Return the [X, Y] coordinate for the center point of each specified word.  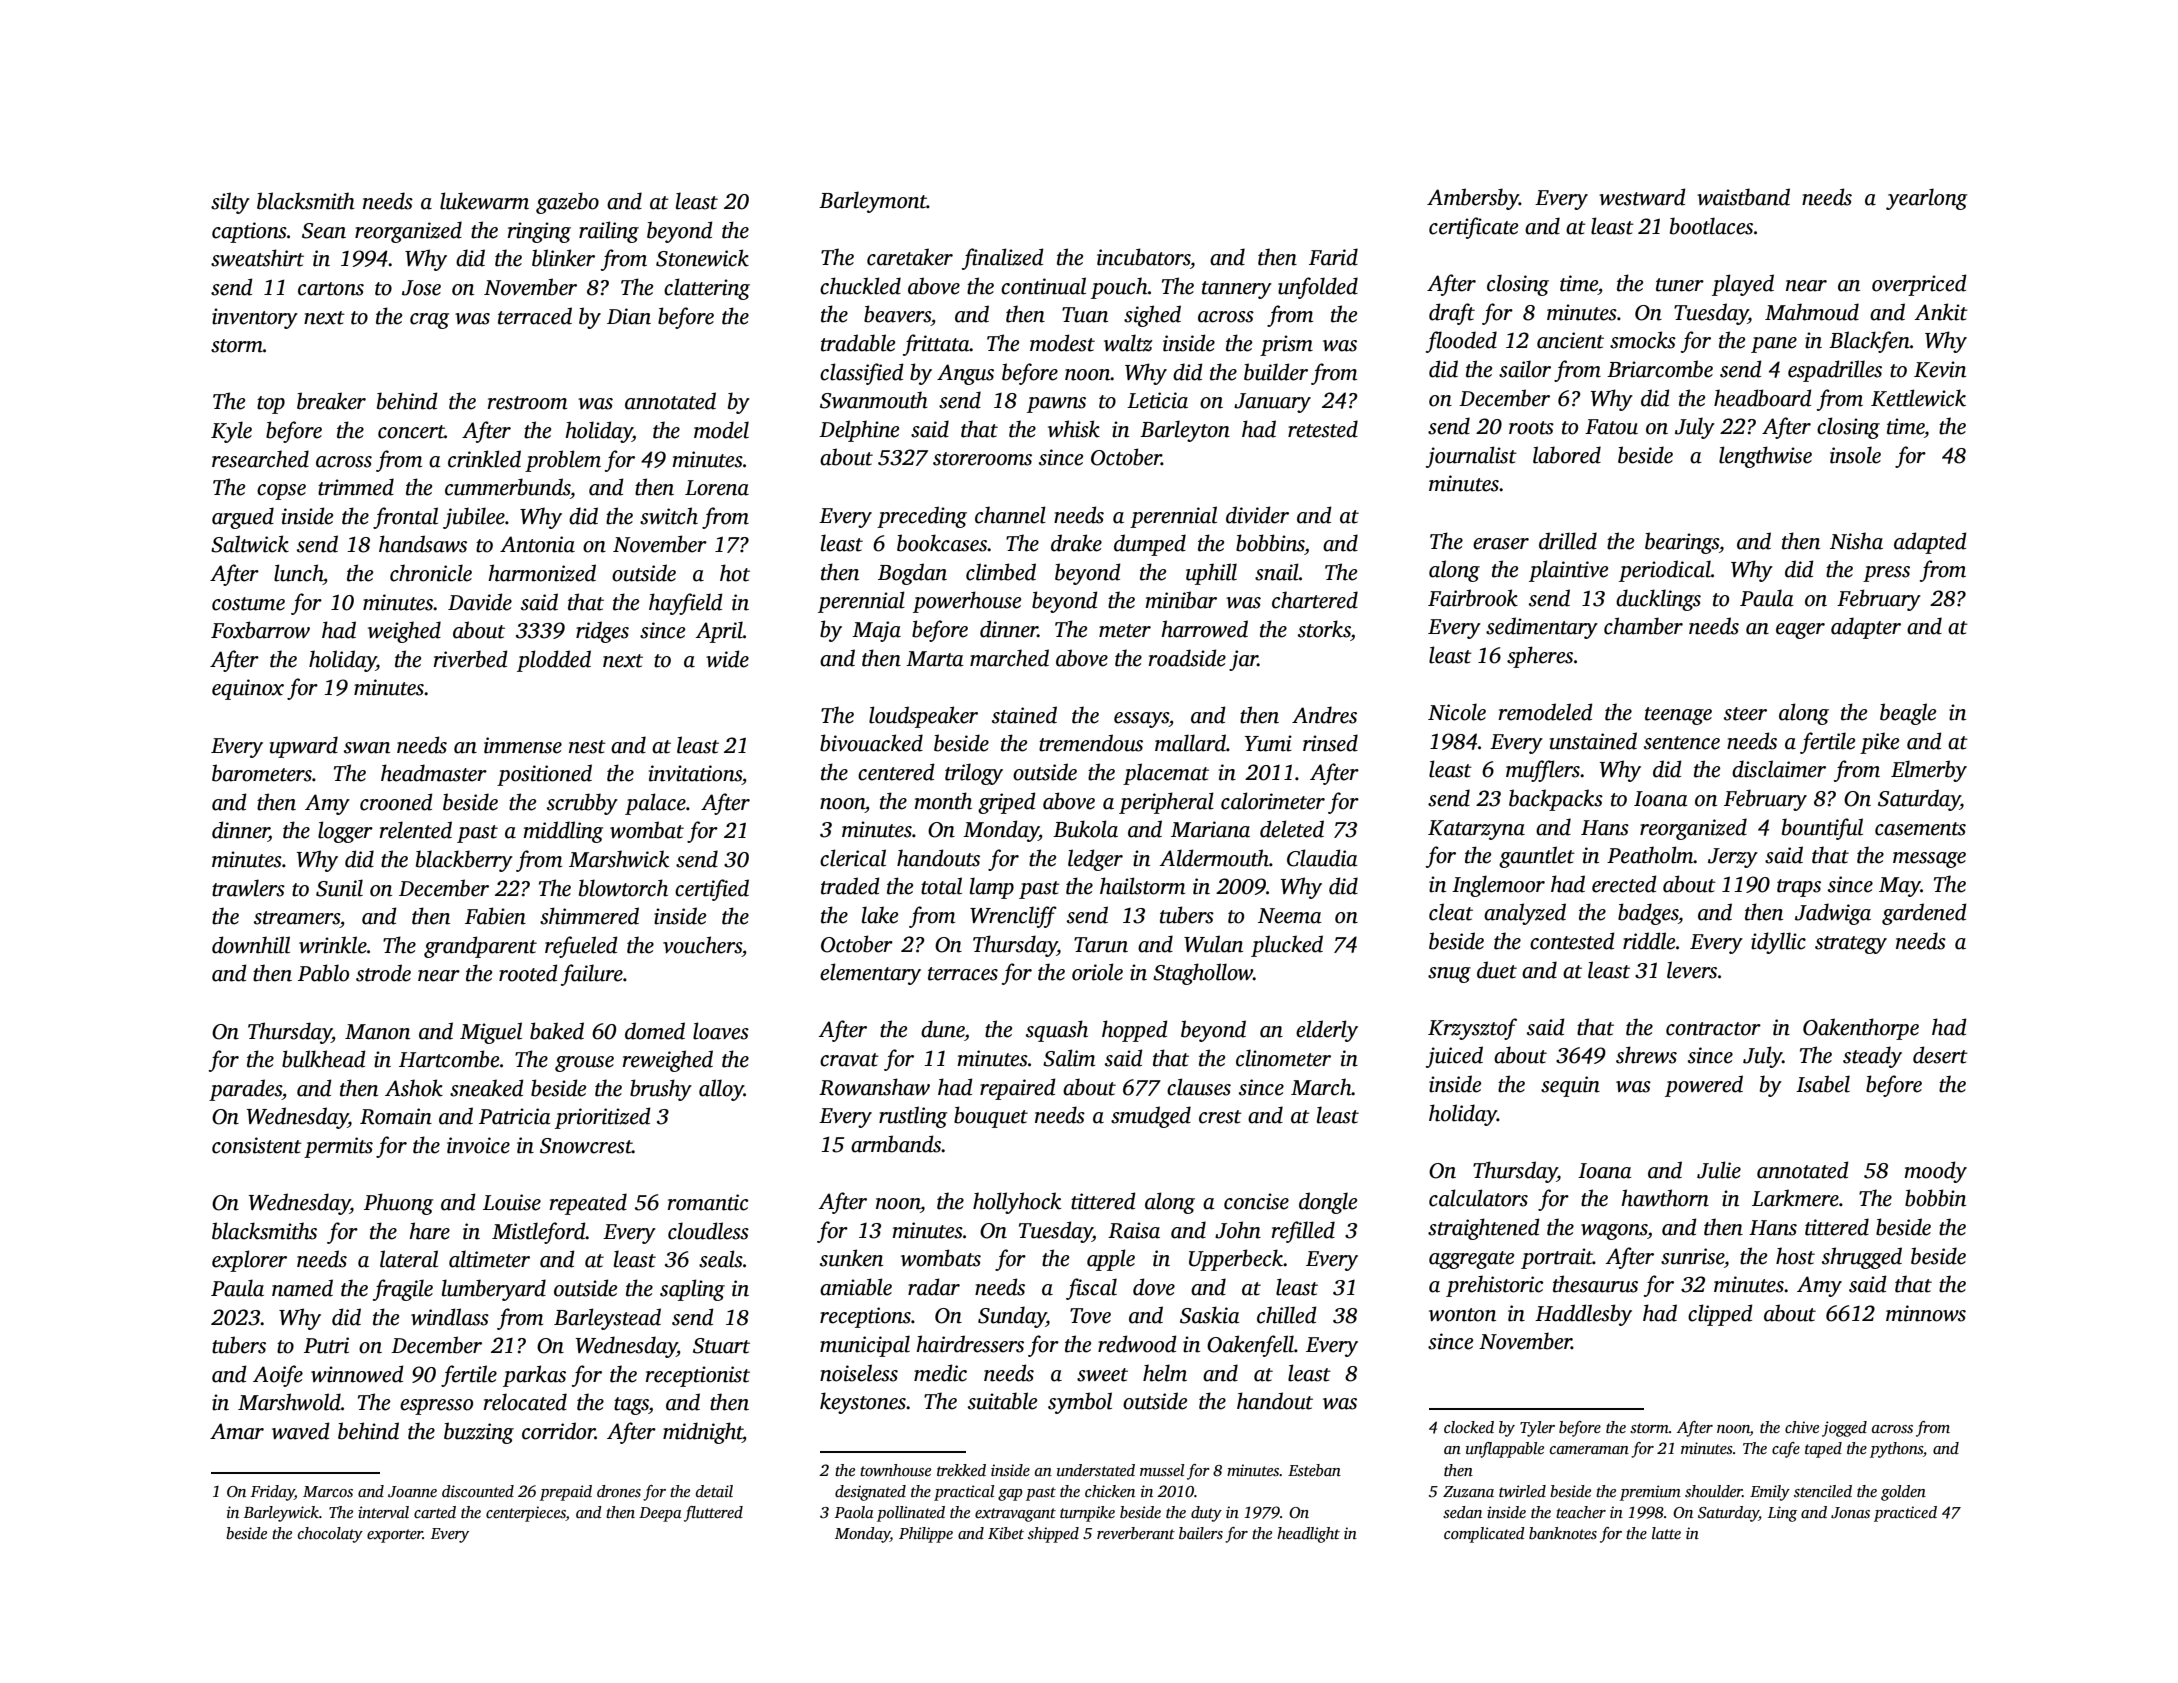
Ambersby [1473, 199]
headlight [1308, 1535]
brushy [661, 1090]
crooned [396, 802]
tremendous [1091, 743]
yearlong [1926, 199]
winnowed [357, 1374]
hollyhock [1017, 1203]
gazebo [567, 203]
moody [1935, 1172]
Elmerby [1929, 771]
